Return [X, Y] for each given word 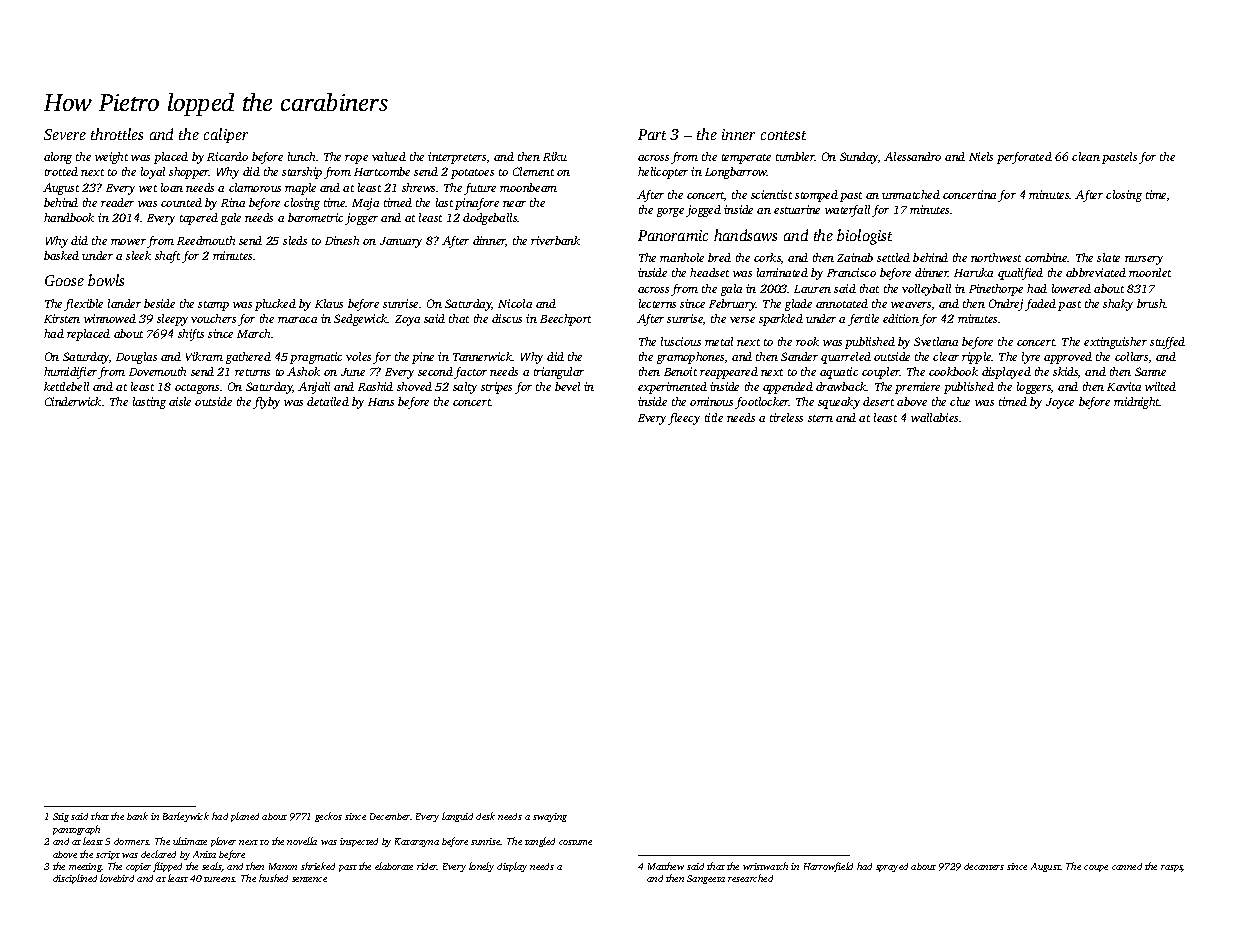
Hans [381, 402]
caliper [226, 135]
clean [1086, 156]
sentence [309, 879]
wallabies [934, 417]
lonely [481, 867]
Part [652, 134]
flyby [266, 403]
